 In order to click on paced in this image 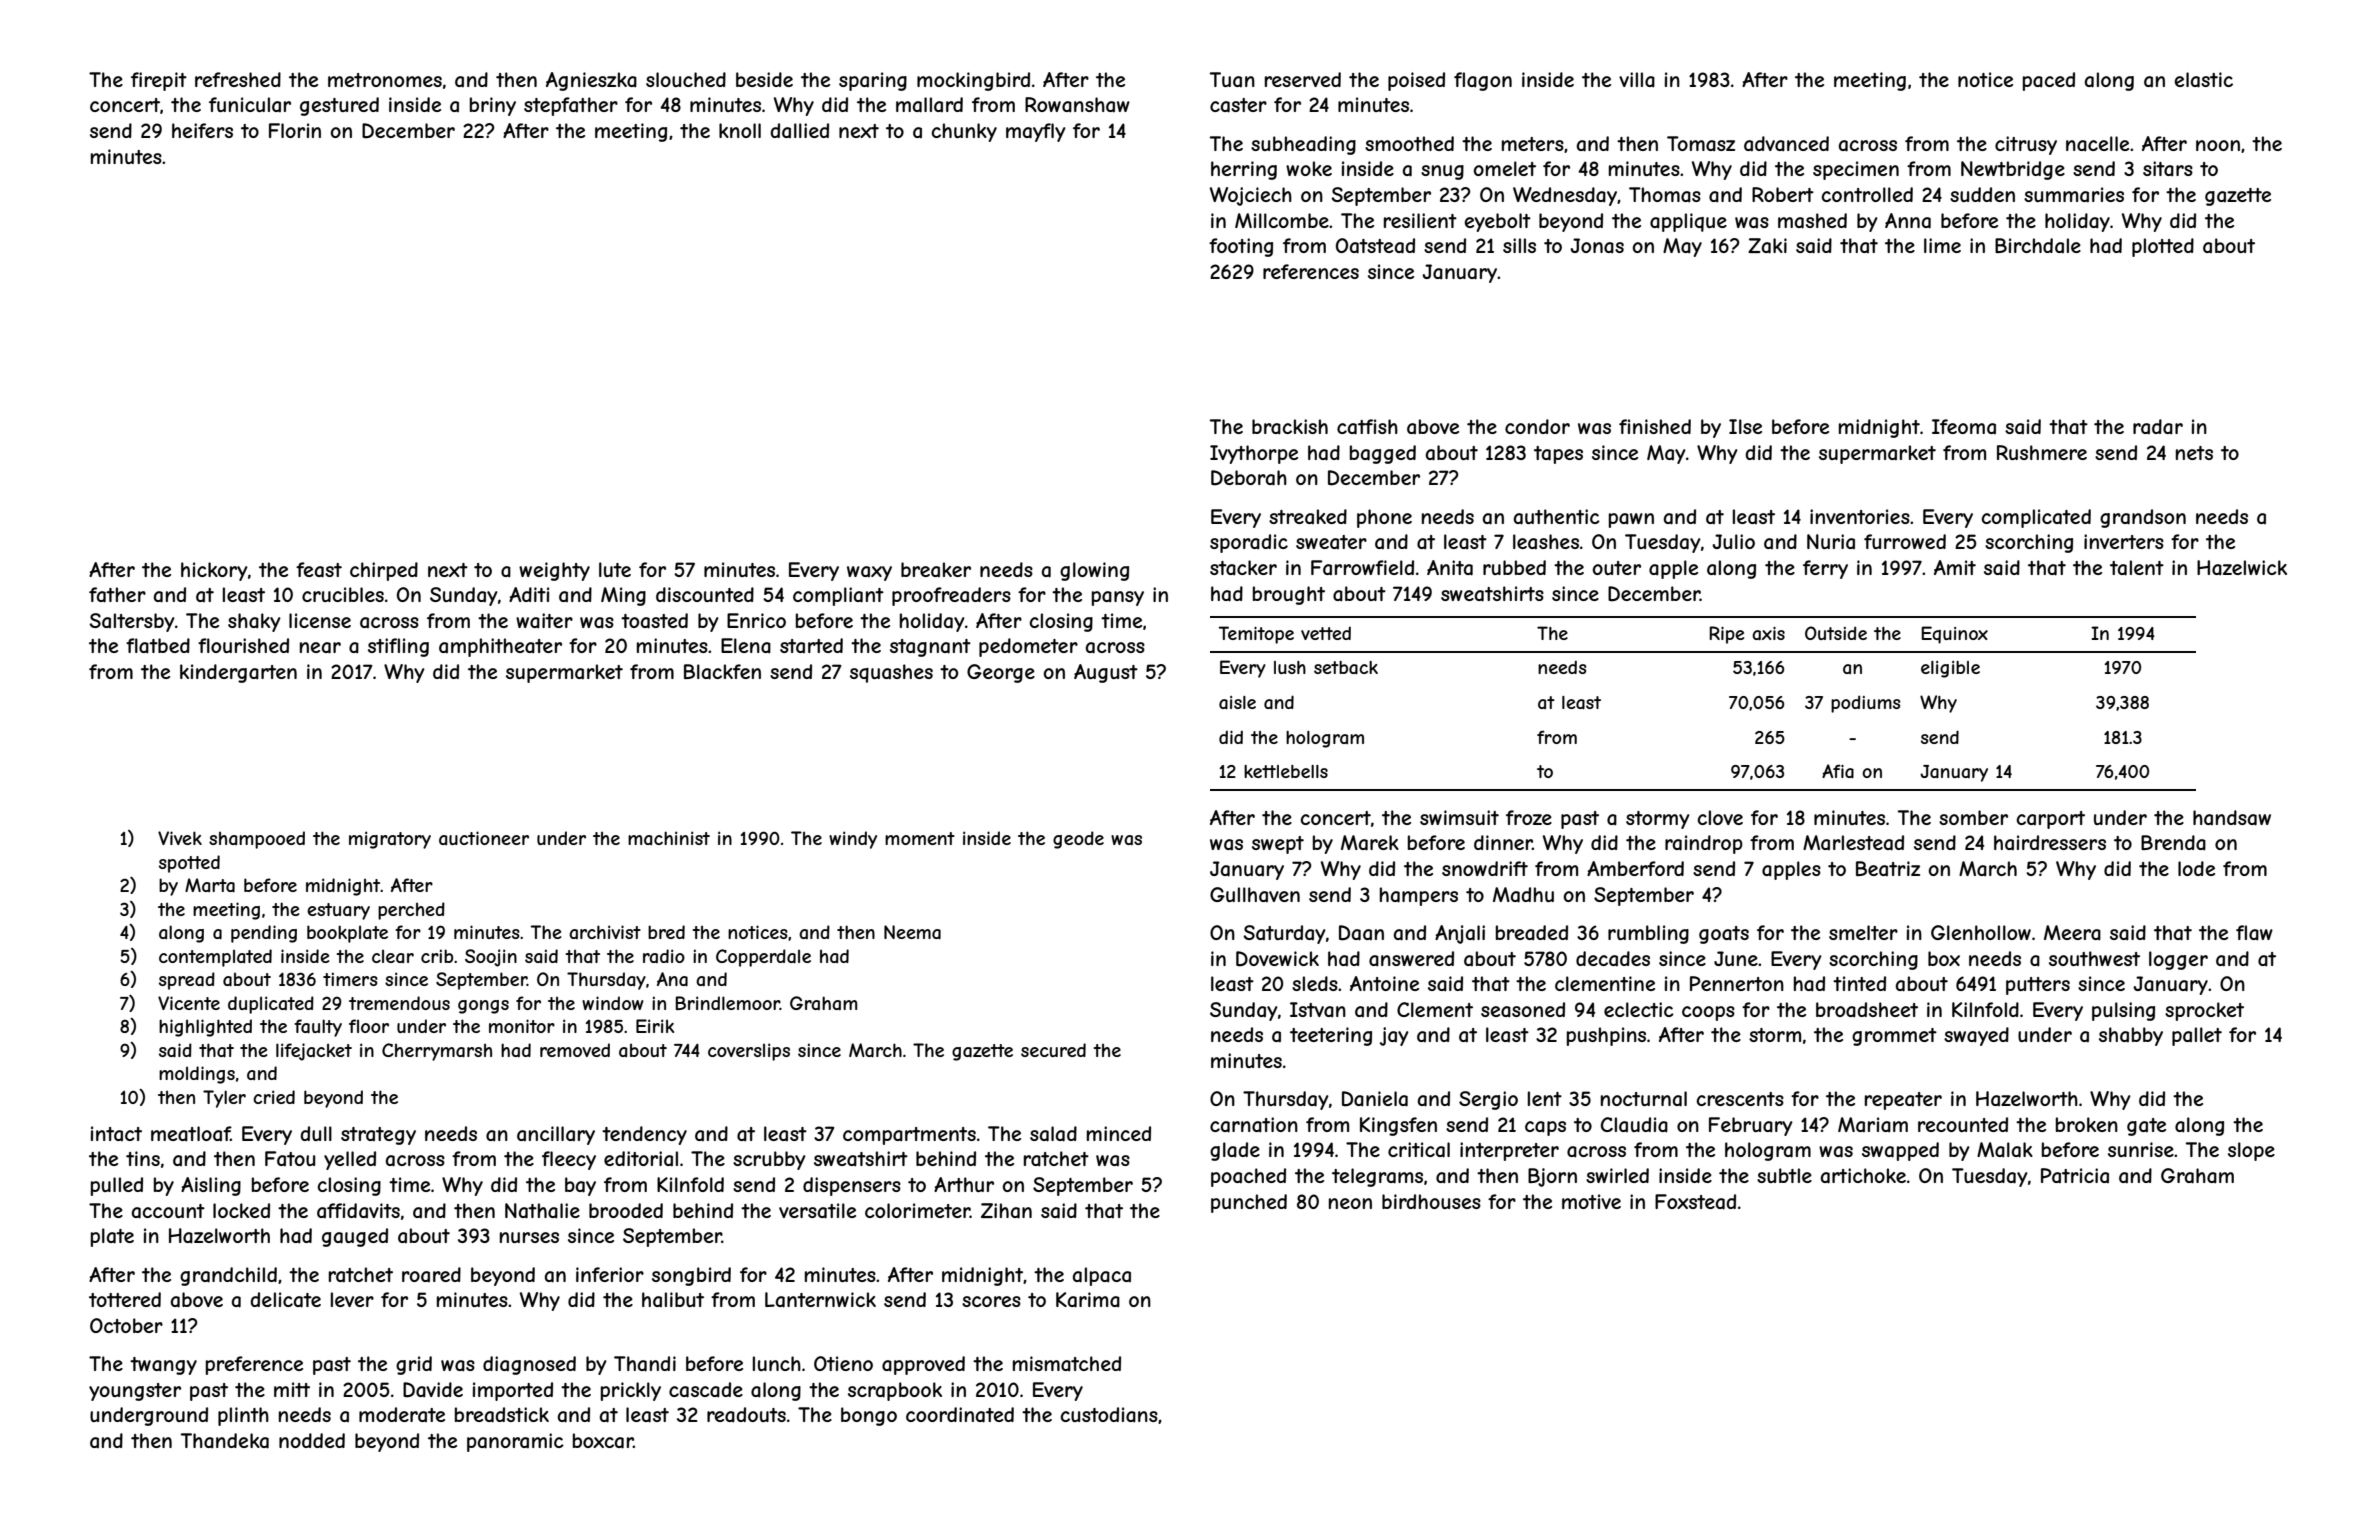, I will do `click(2049, 81)`.
